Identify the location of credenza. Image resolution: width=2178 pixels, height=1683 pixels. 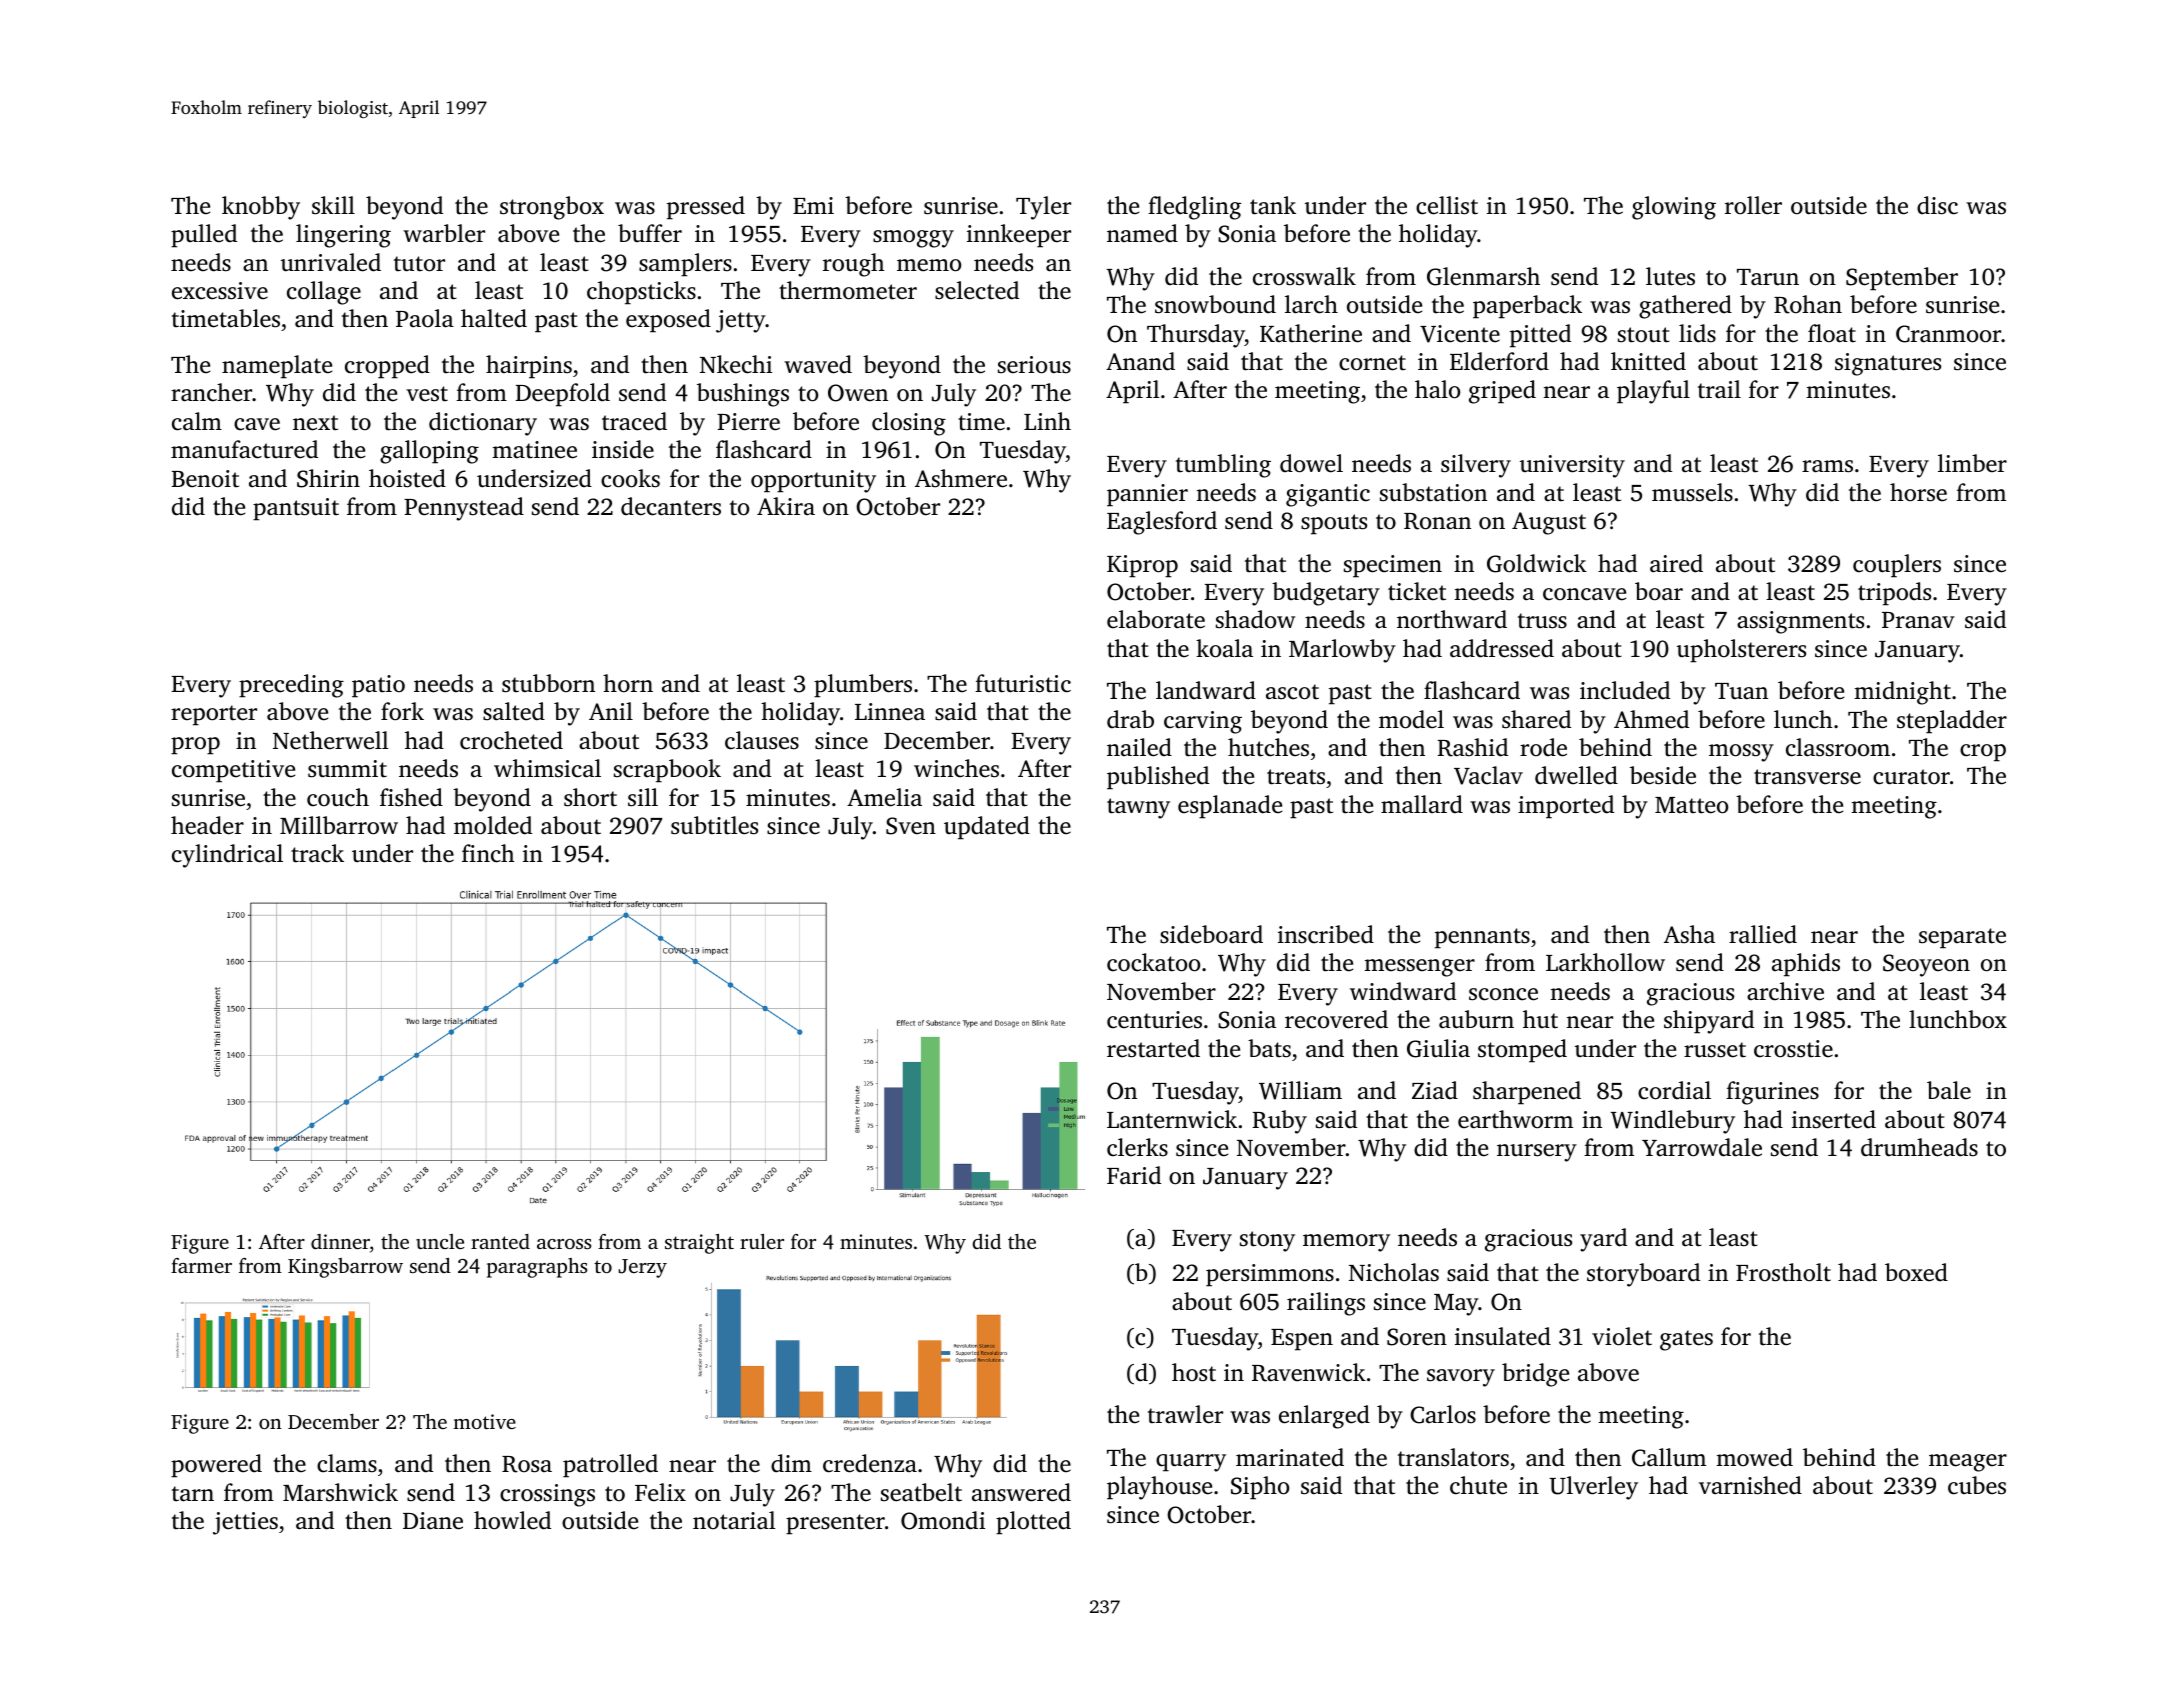
(870, 1463).
